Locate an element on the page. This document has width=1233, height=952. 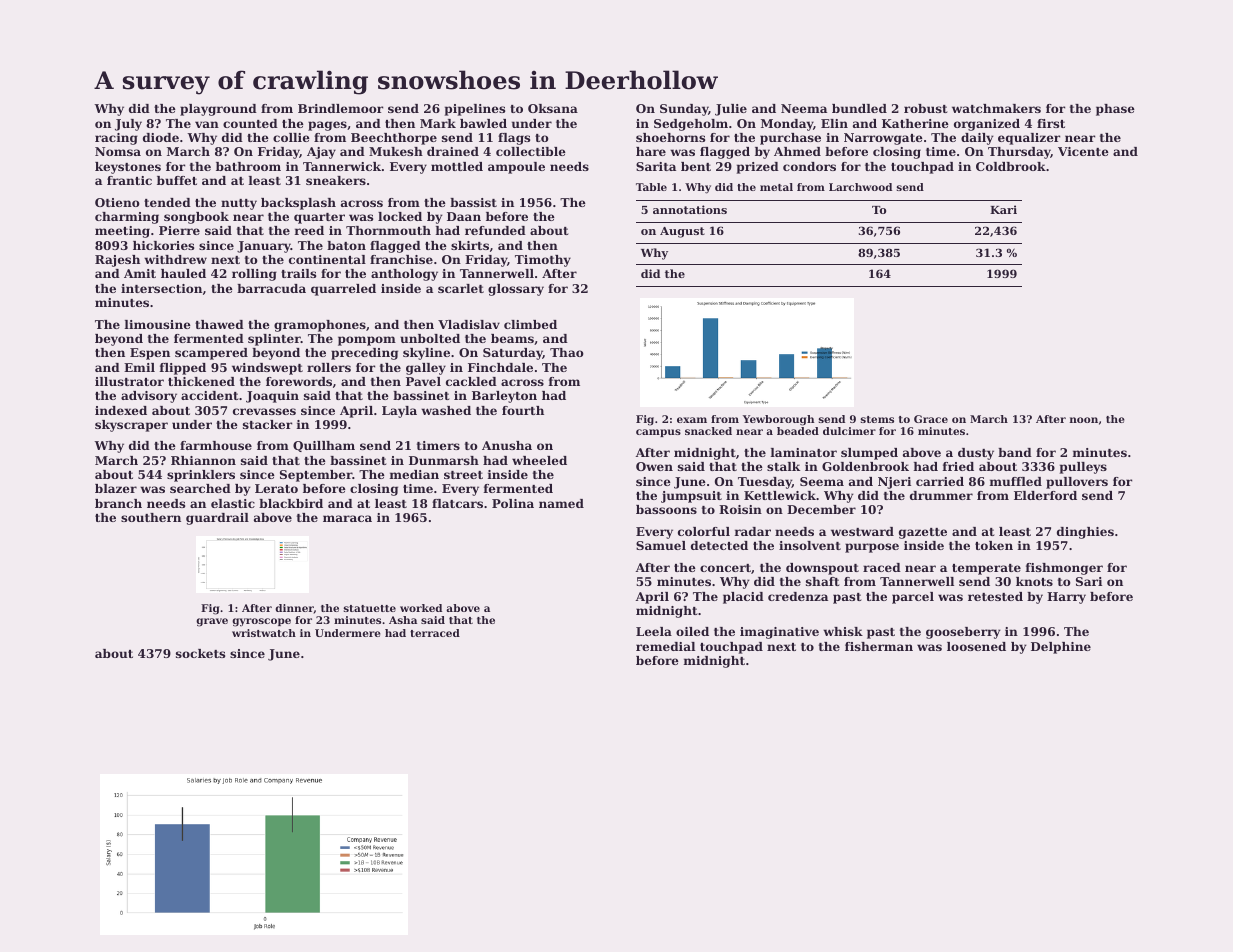
worked is located at coordinates (421, 608).
